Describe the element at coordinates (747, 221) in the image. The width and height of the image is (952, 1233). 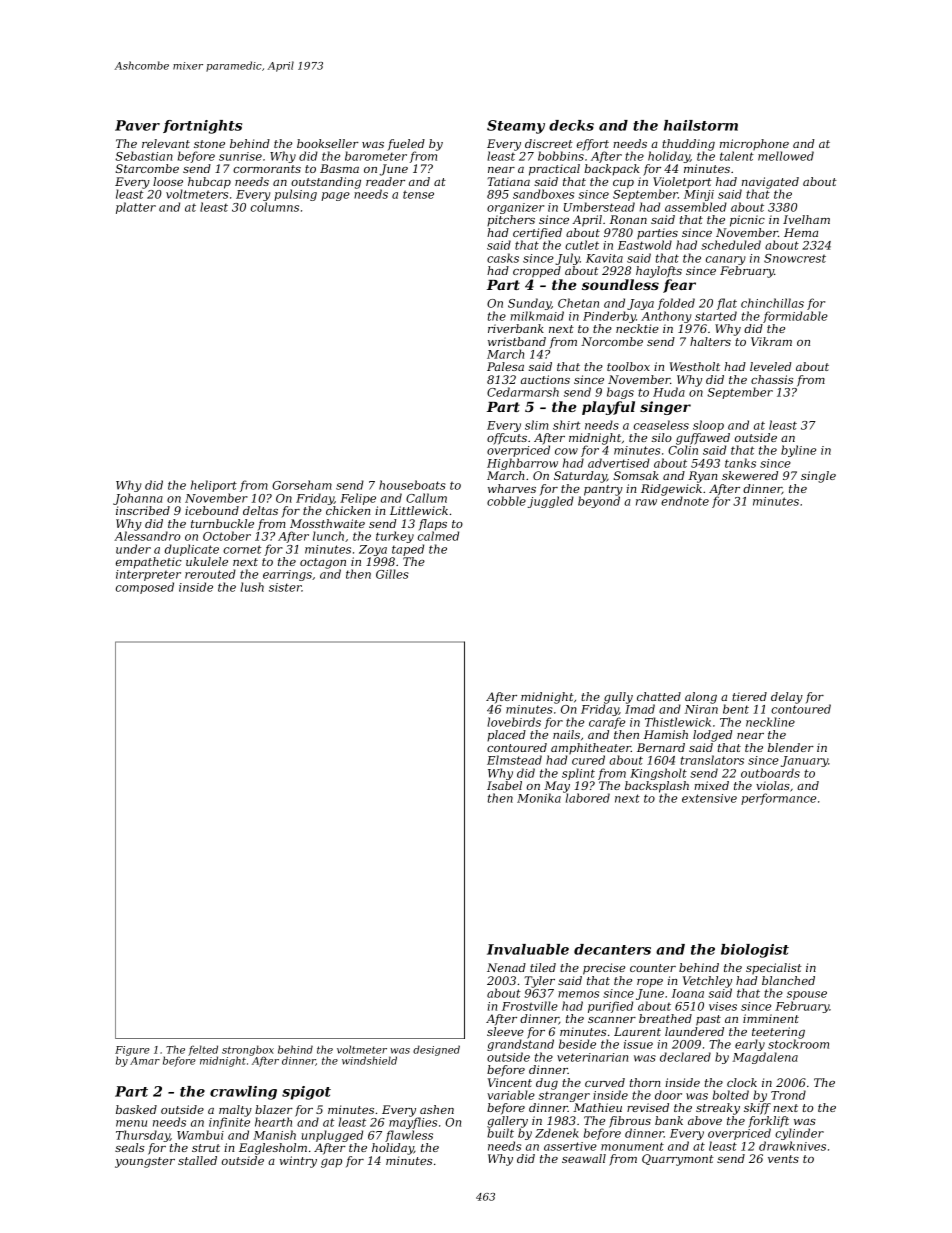
I see `picnic` at that location.
